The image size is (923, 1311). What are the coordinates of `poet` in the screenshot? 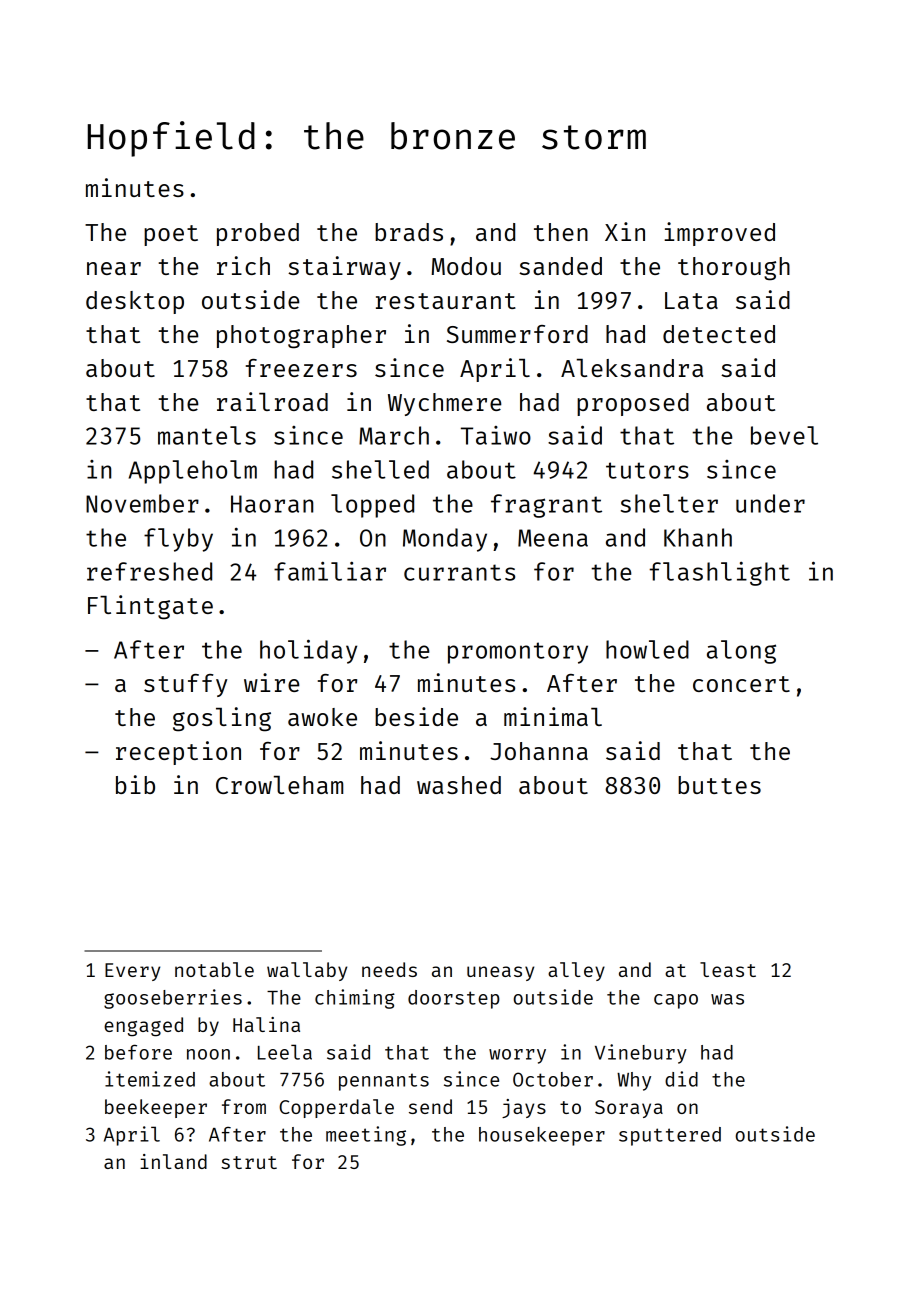 It's located at (171, 235).
